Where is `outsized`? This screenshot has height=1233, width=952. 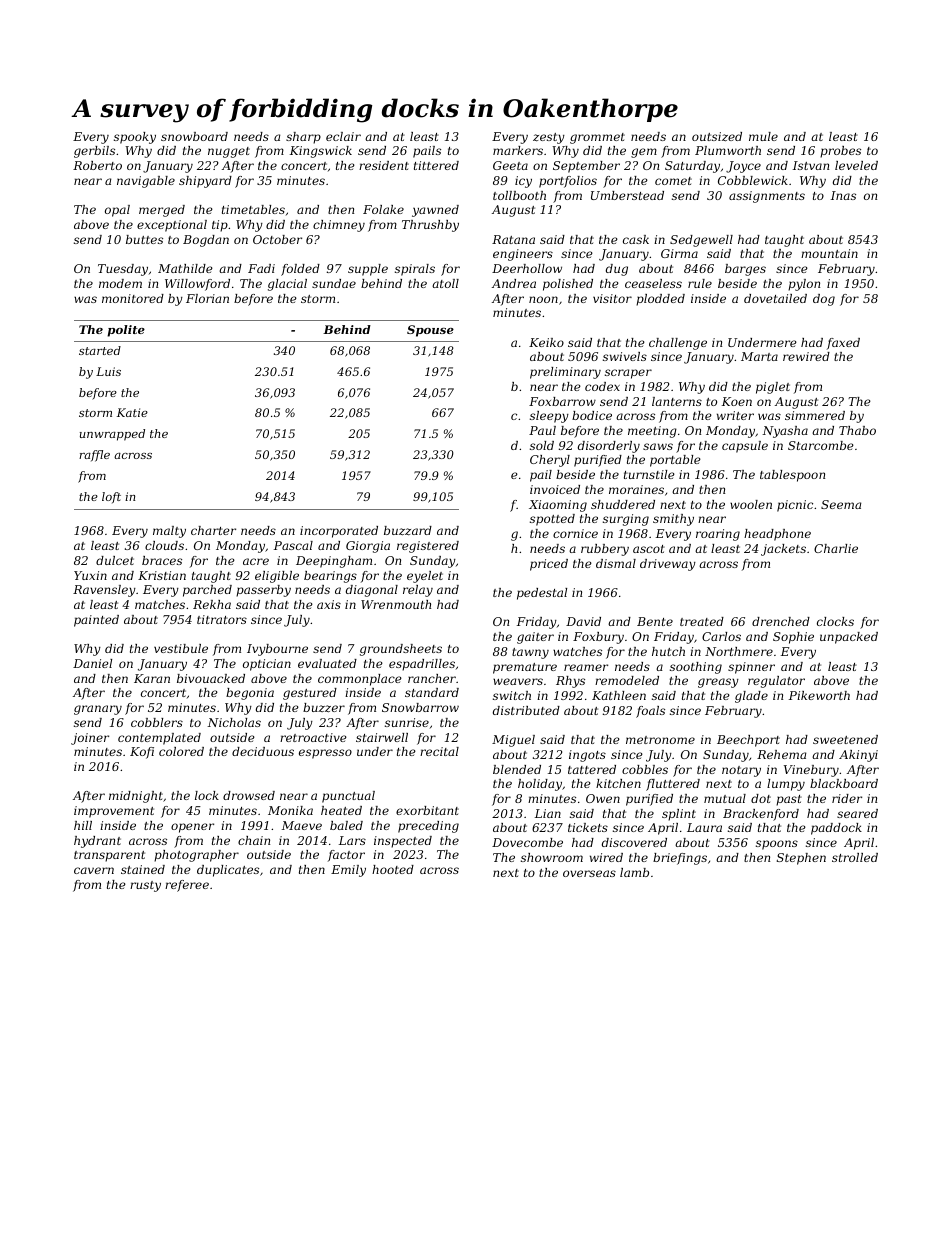 outsized is located at coordinates (717, 136).
